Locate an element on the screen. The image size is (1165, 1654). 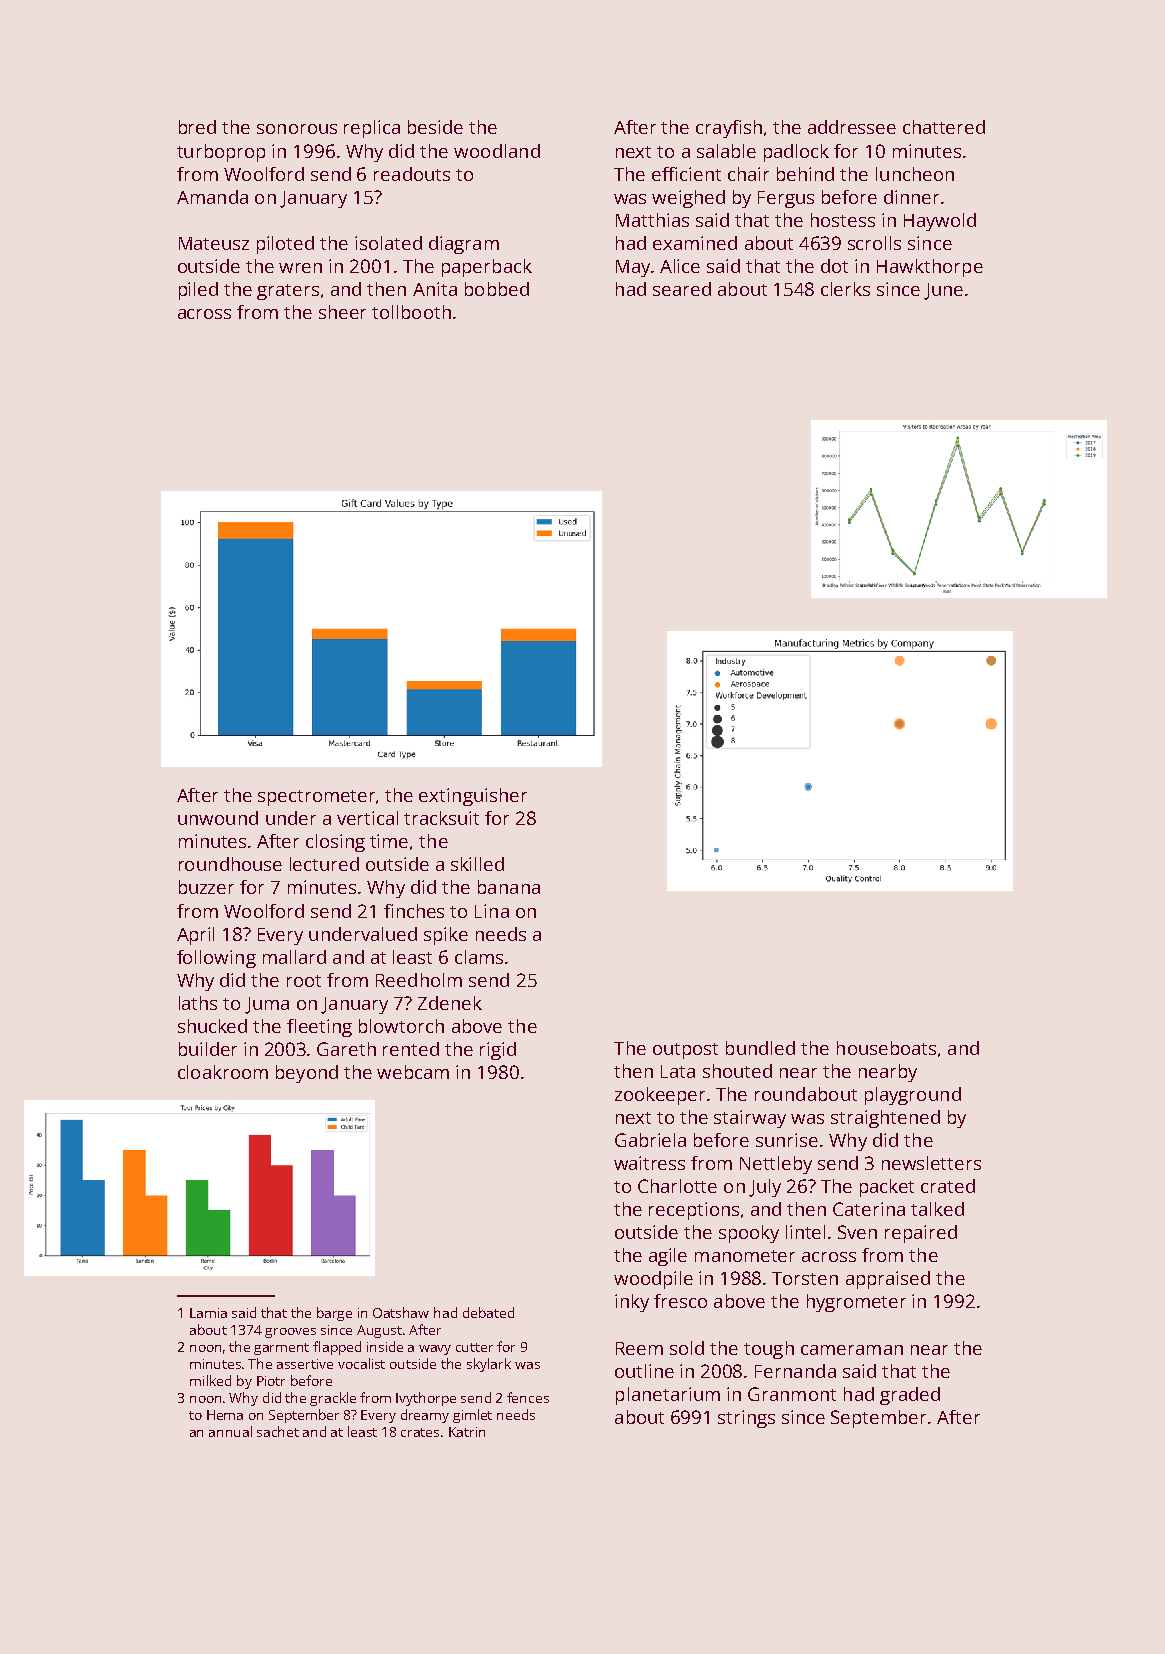
planetarium is located at coordinates (668, 1396).
